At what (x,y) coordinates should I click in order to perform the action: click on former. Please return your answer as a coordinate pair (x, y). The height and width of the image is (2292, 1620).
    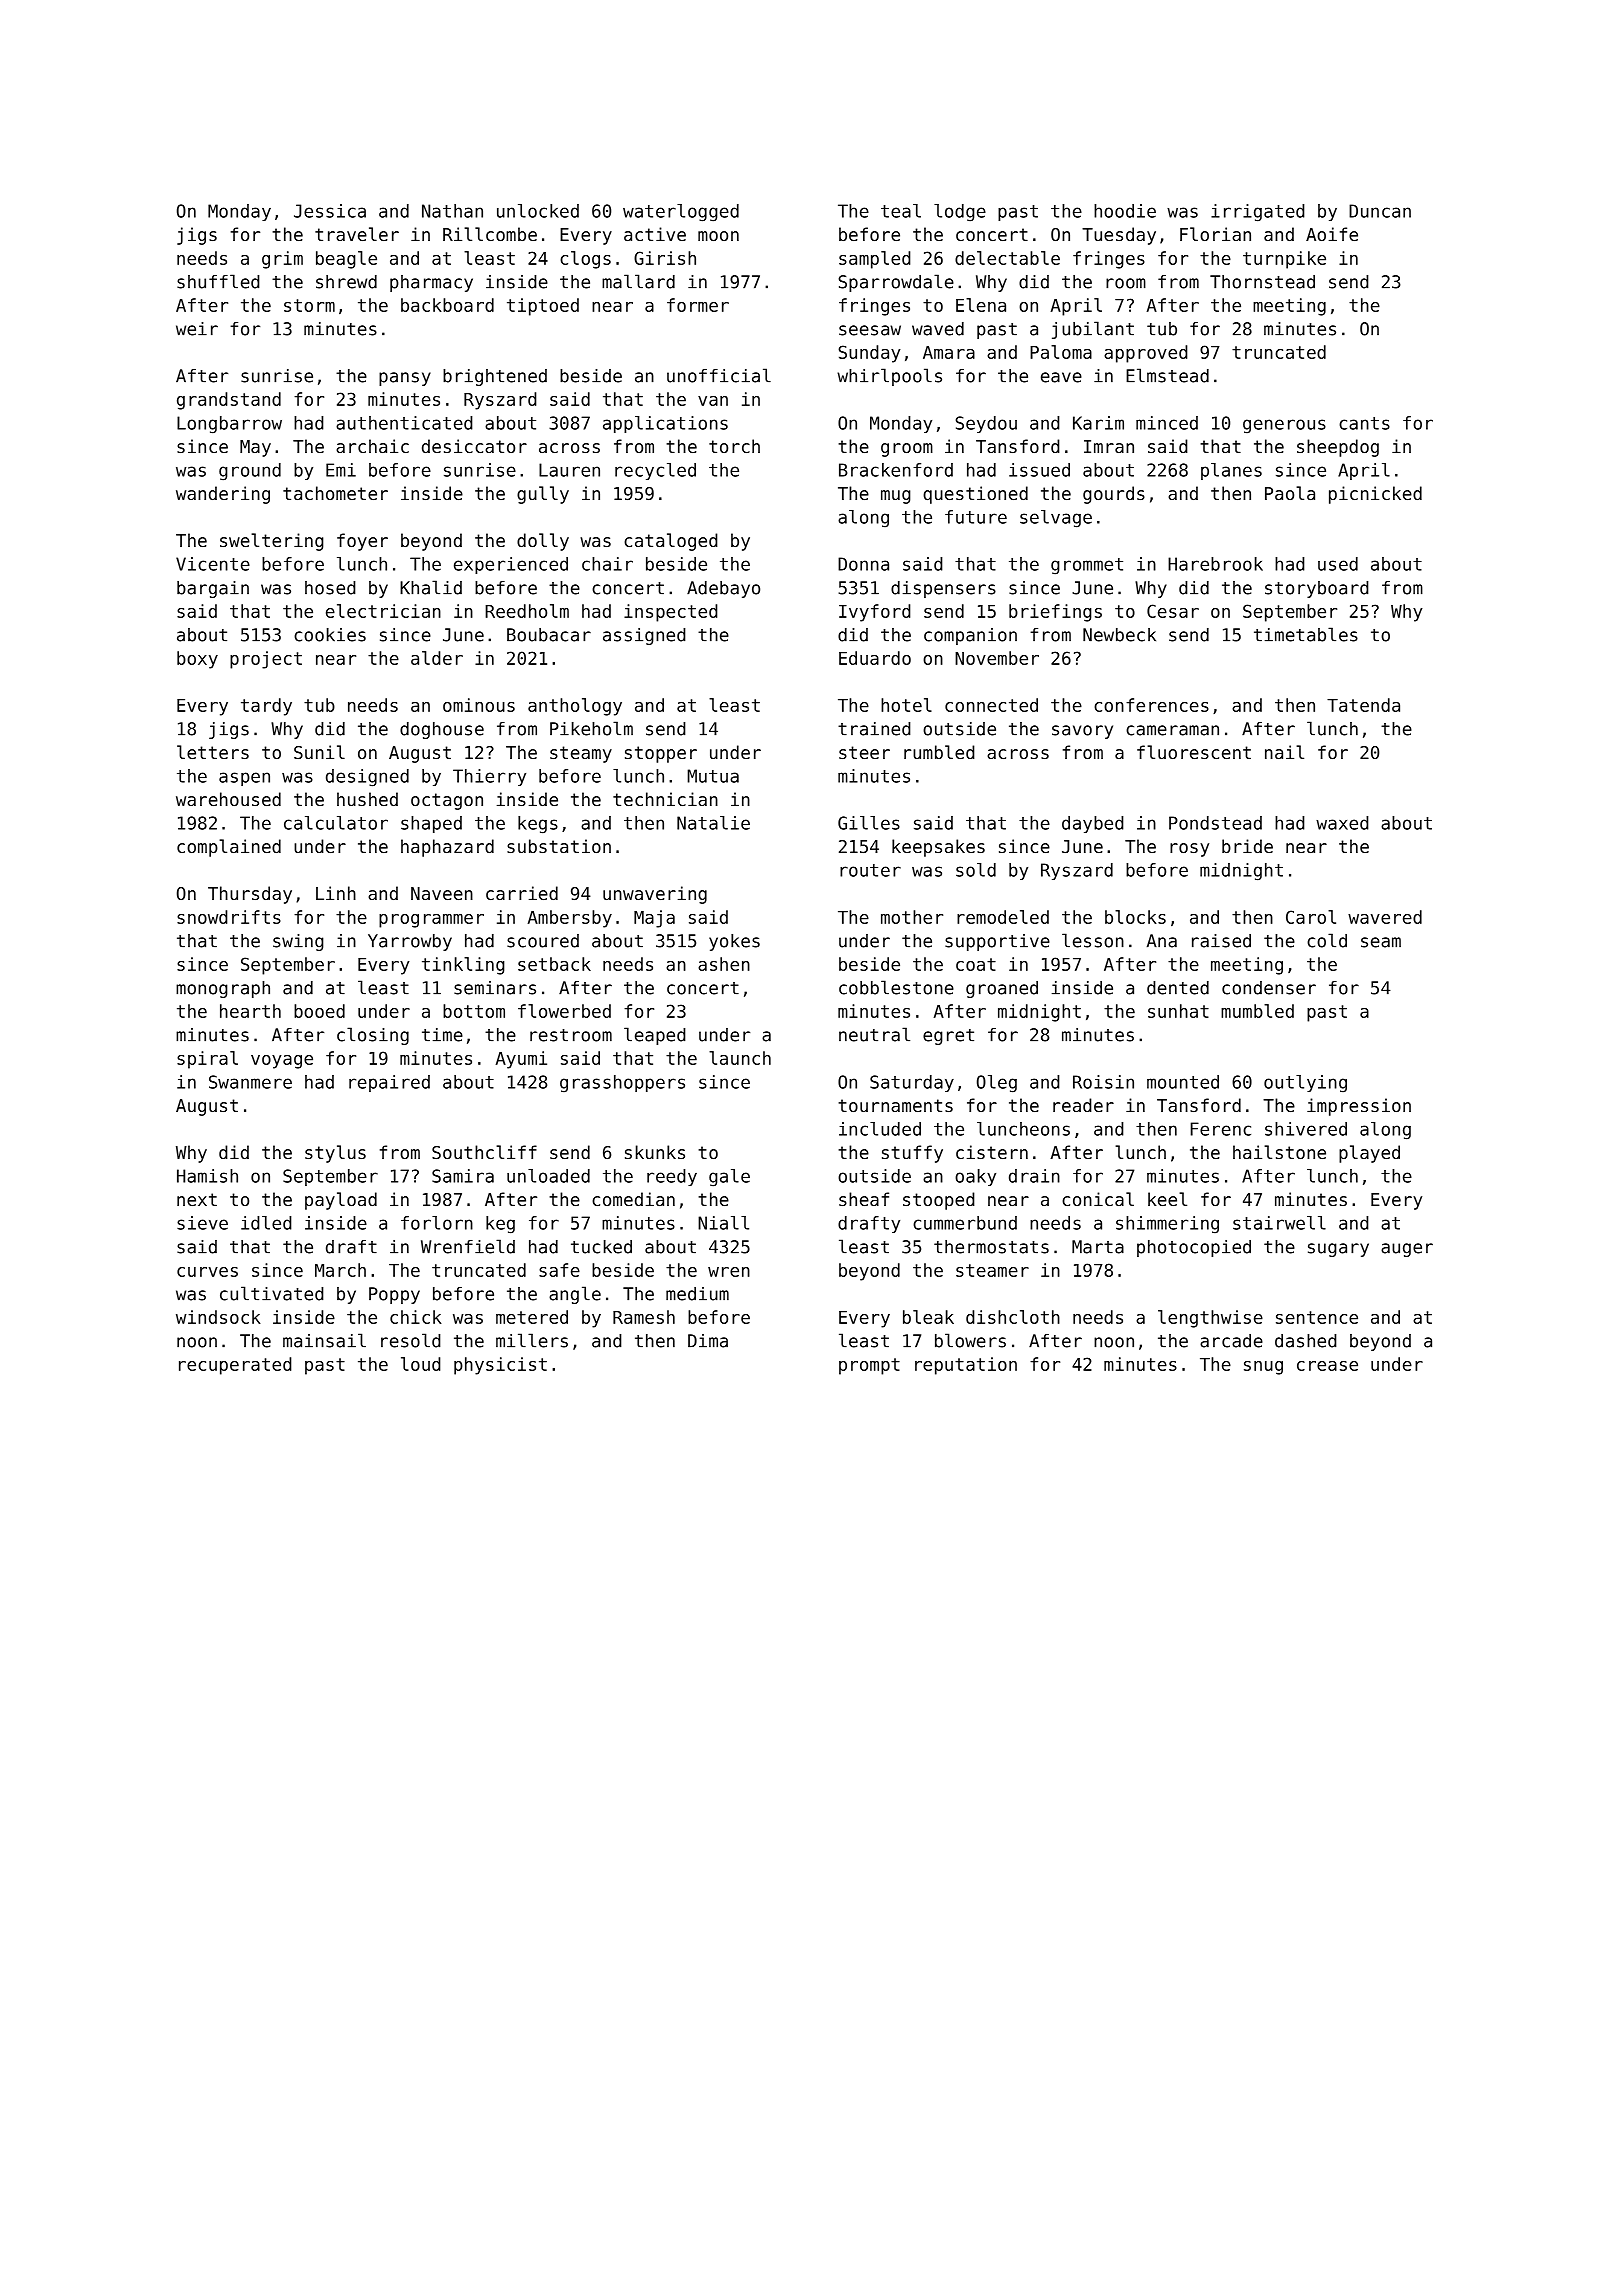
    Looking at the image, I should click on (698, 305).
